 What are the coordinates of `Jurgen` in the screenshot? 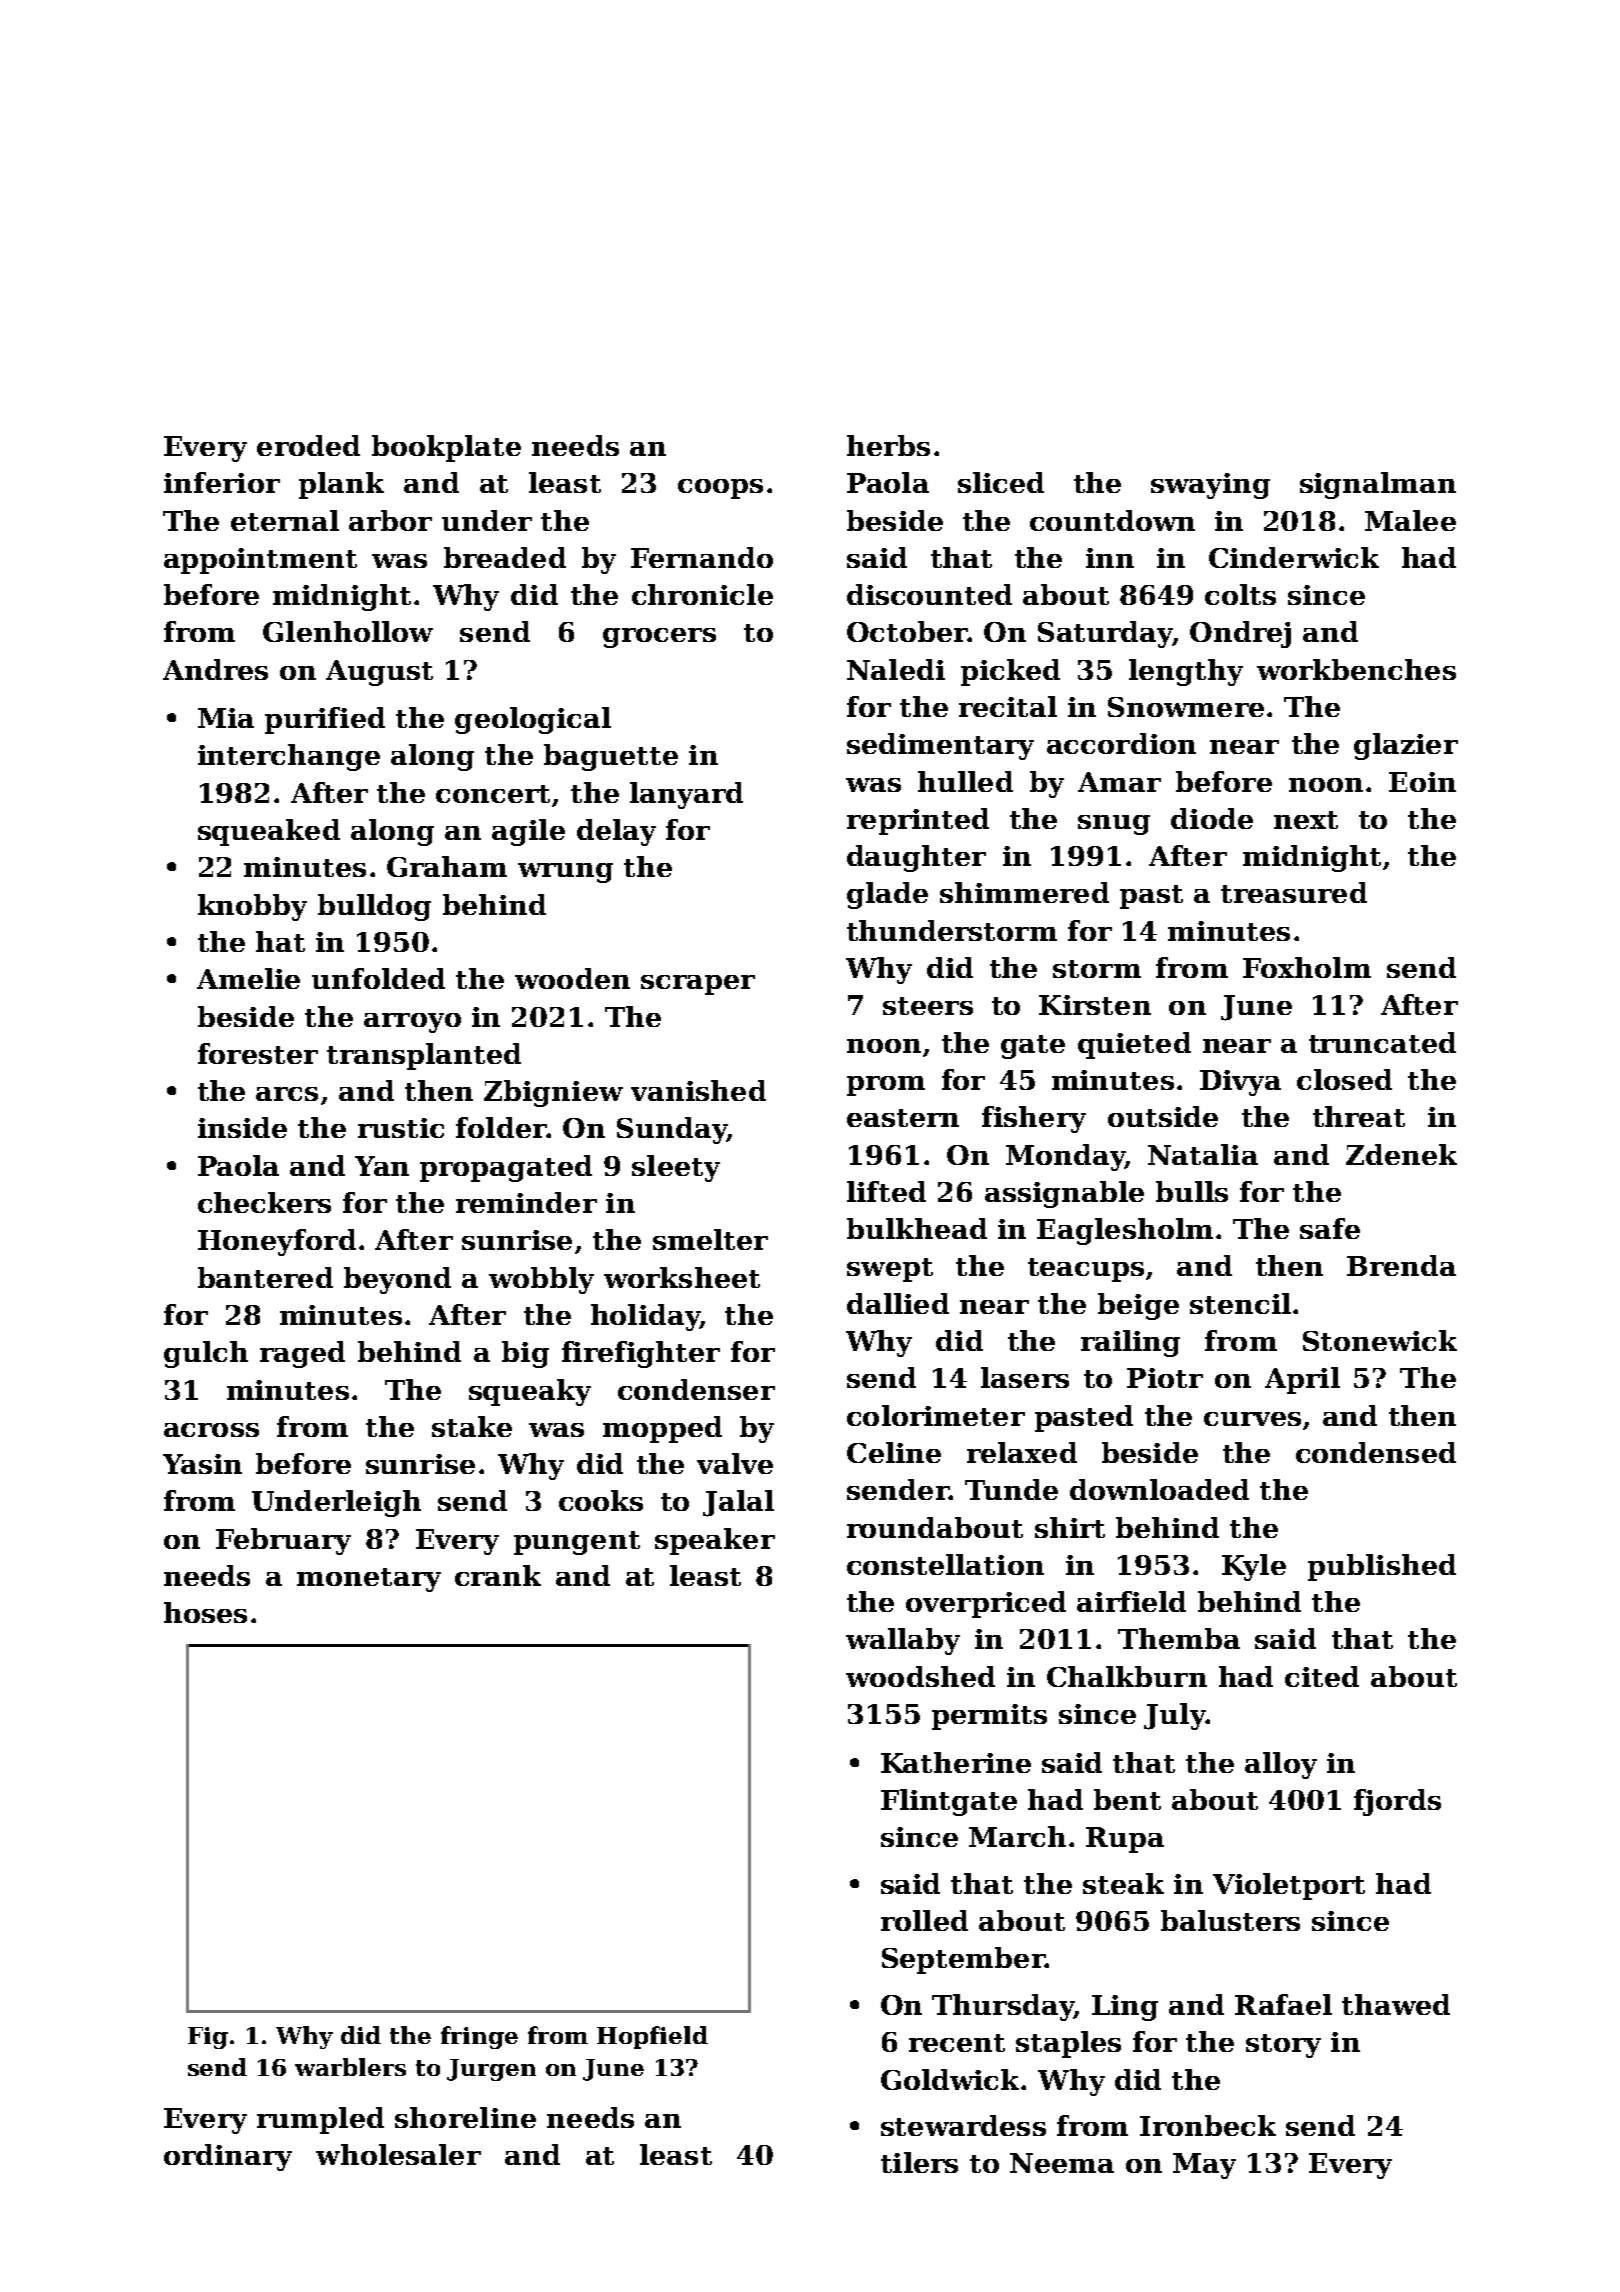 It's located at (491, 2070).
